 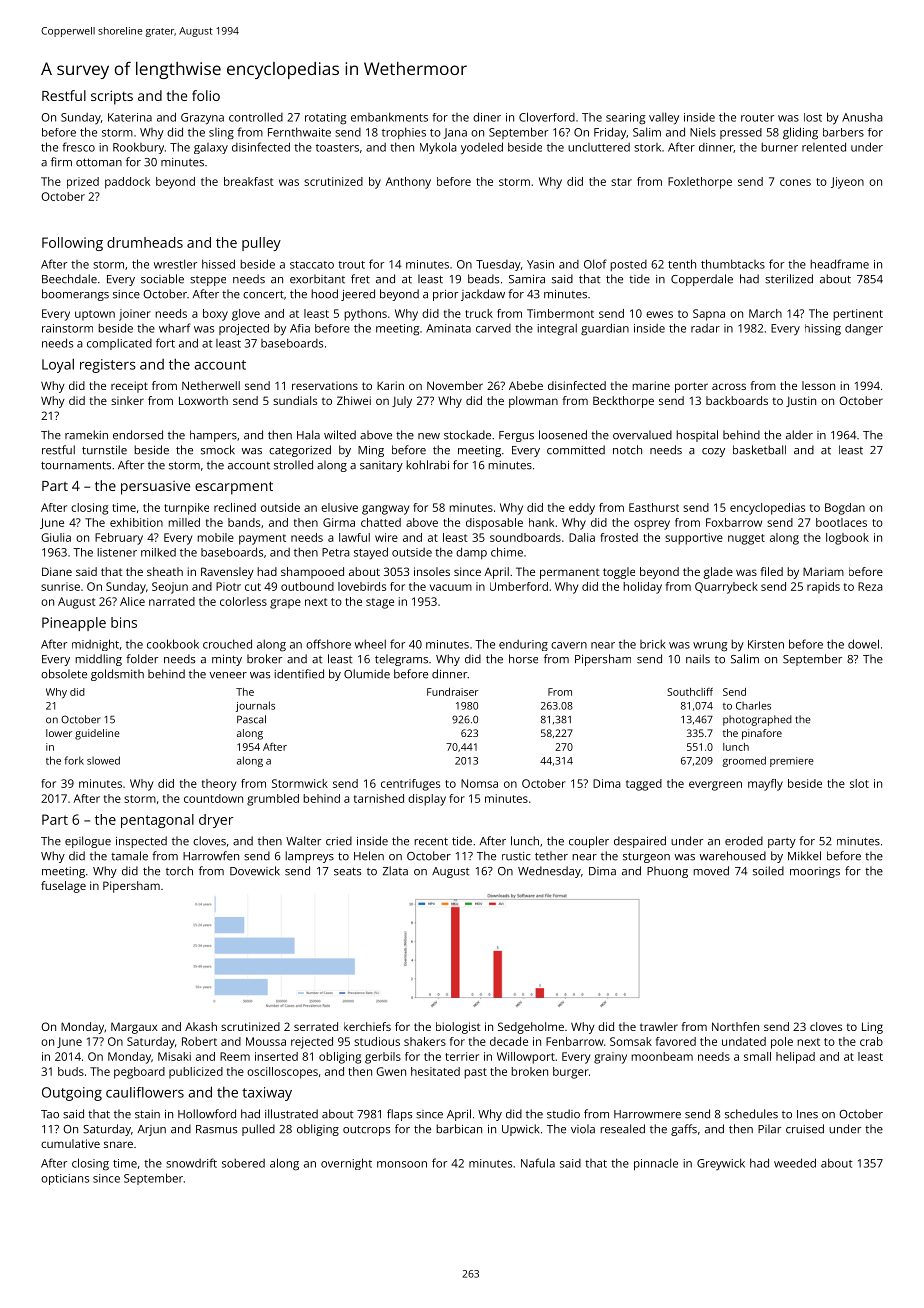 What do you see at coordinates (623, 402) in the image?
I see `Beckthorpe` at bounding box center [623, 402].
